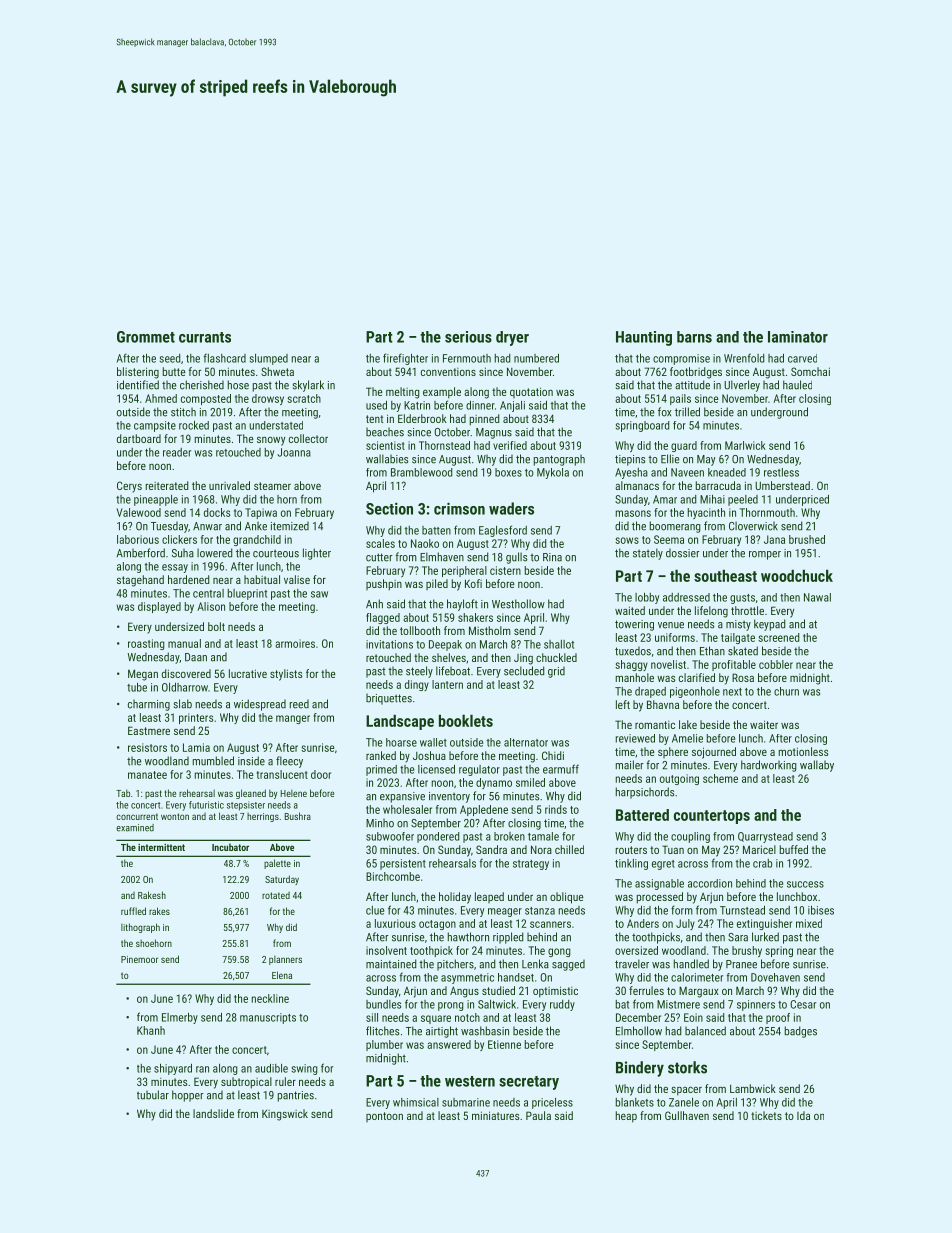  Describe the element at coordinates (246, 806) in the page. I see `stepsister` at that location.
